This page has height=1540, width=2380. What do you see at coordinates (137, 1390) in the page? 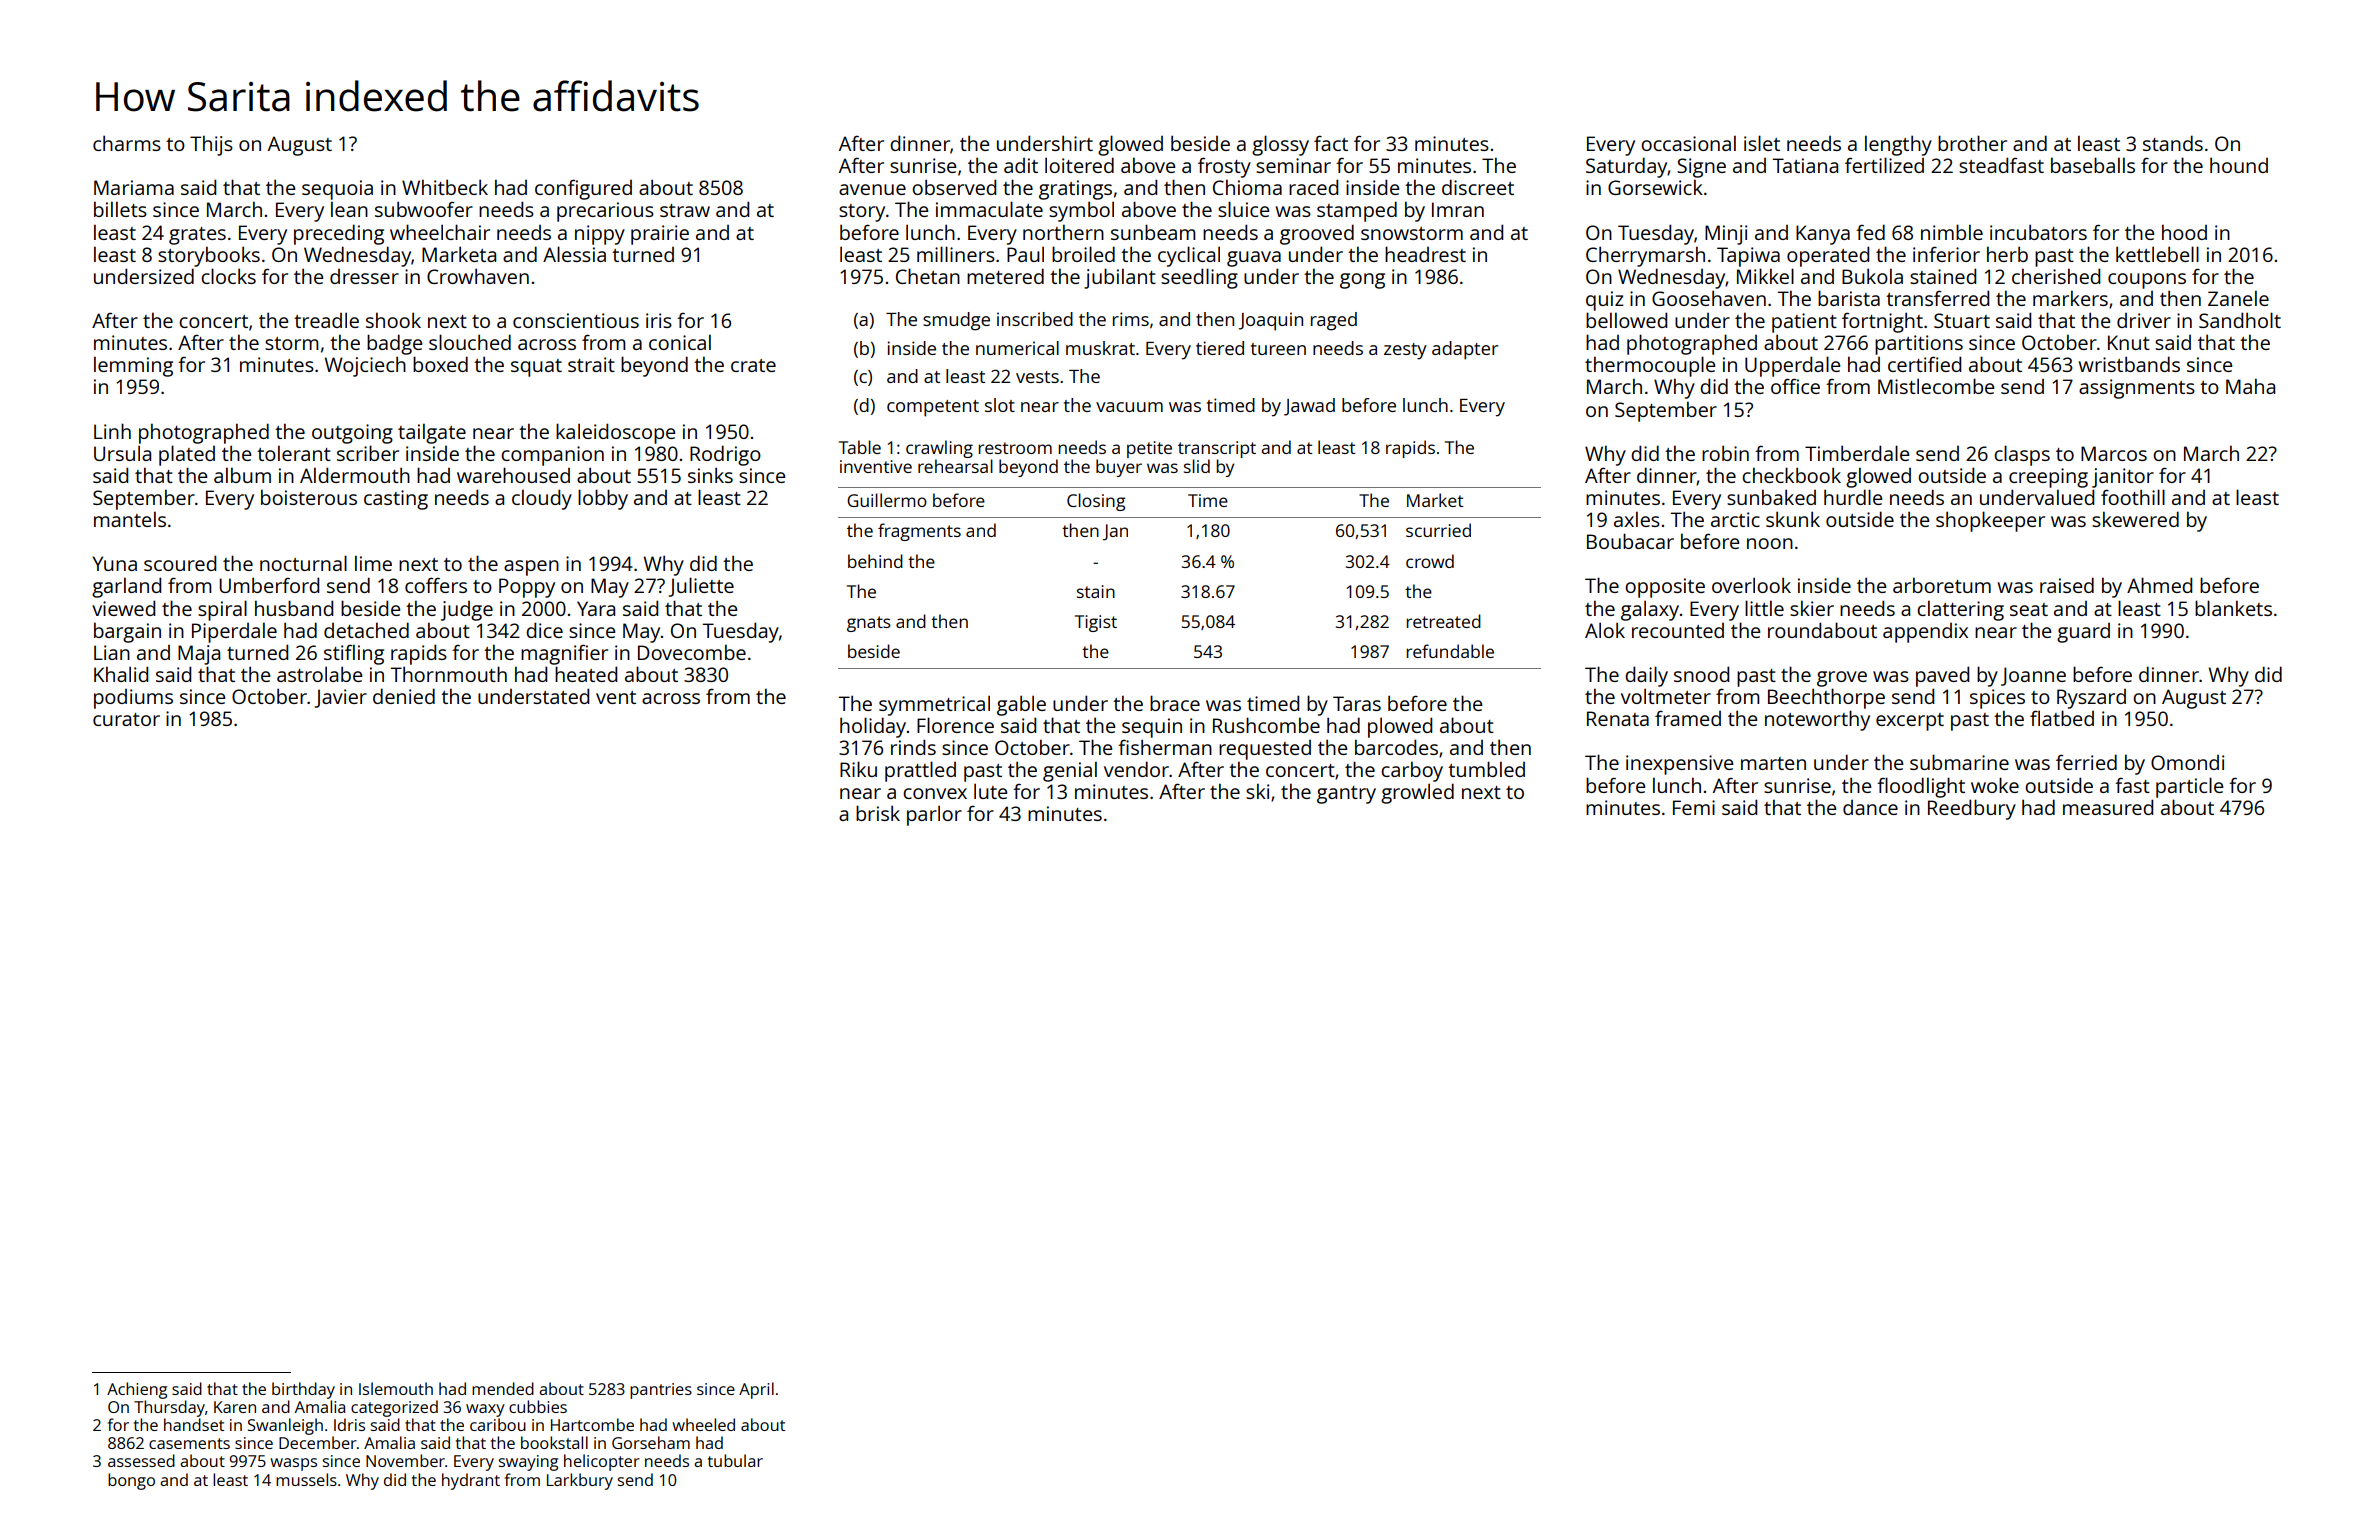
I see `Achieng` at bounding box center [137, 1390].
